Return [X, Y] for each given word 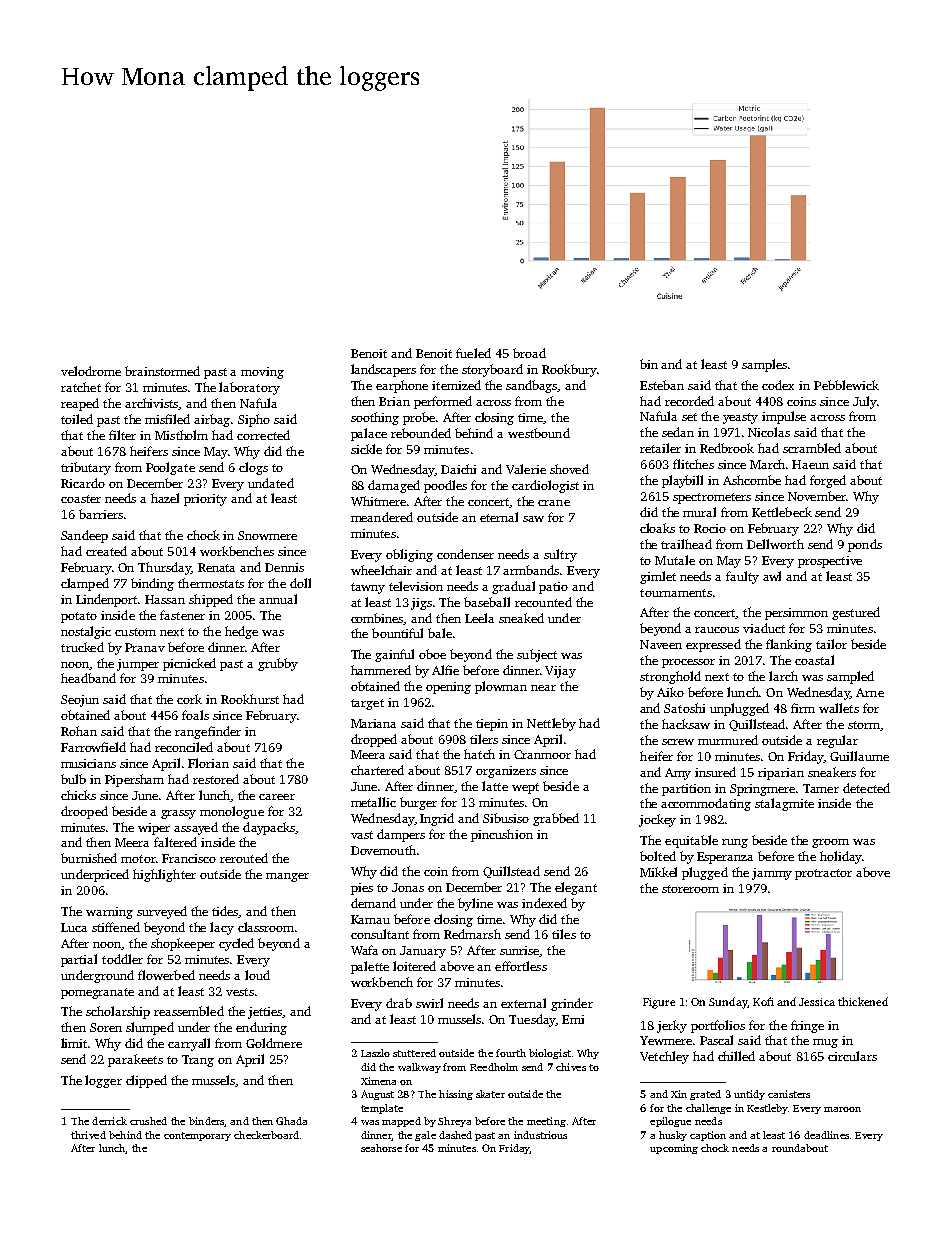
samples [764, 365]
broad [529, 353]
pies [362, 889]
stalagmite [784, 804]
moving [262, 373]
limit [74, 1043]
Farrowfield [93, 747]
